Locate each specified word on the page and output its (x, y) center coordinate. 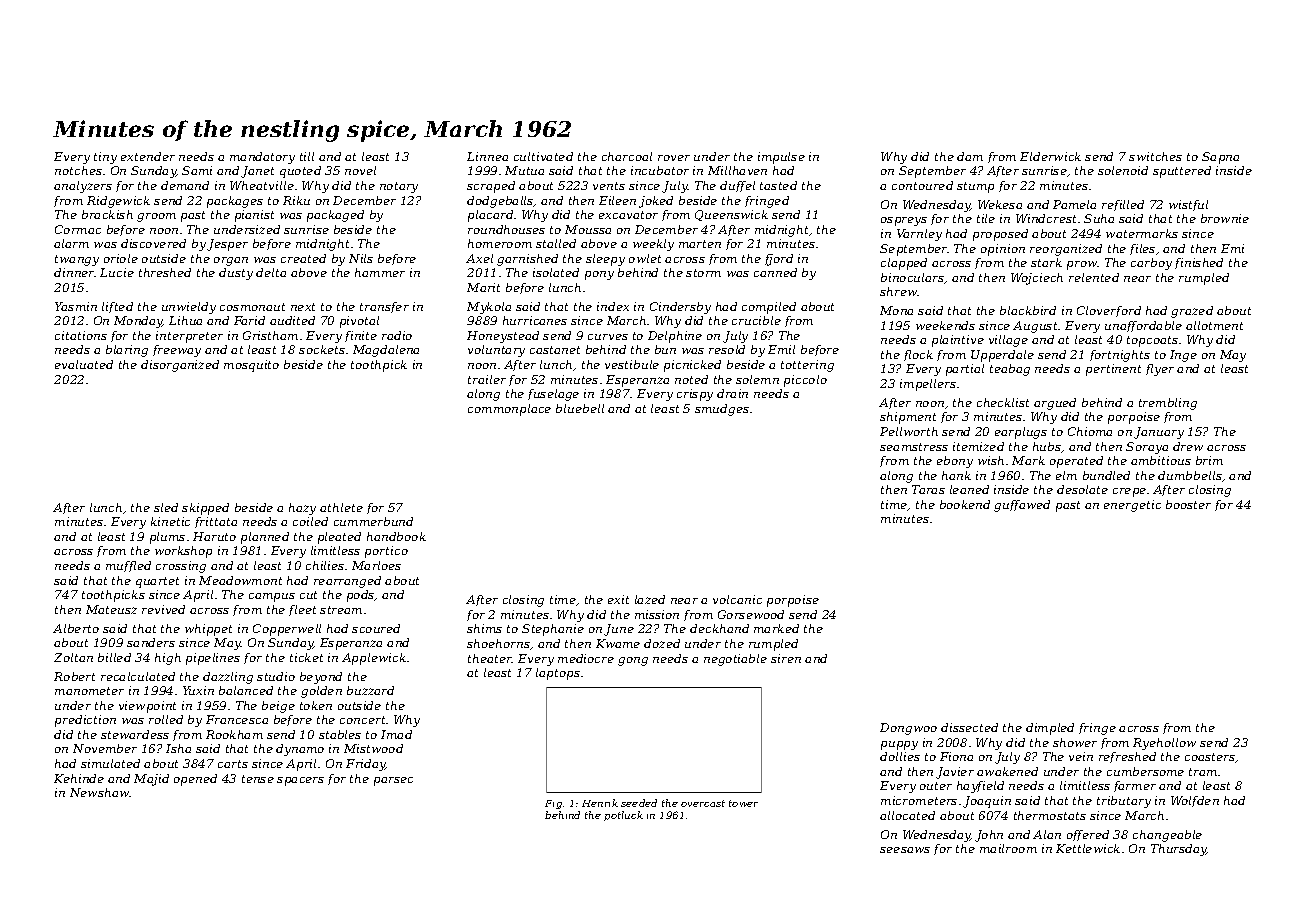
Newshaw (99, 792)
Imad (396, 734)
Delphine (675, 337)
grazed (1192, 312)
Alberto (76, 628)
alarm (71, 243)
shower (1075, 742)
